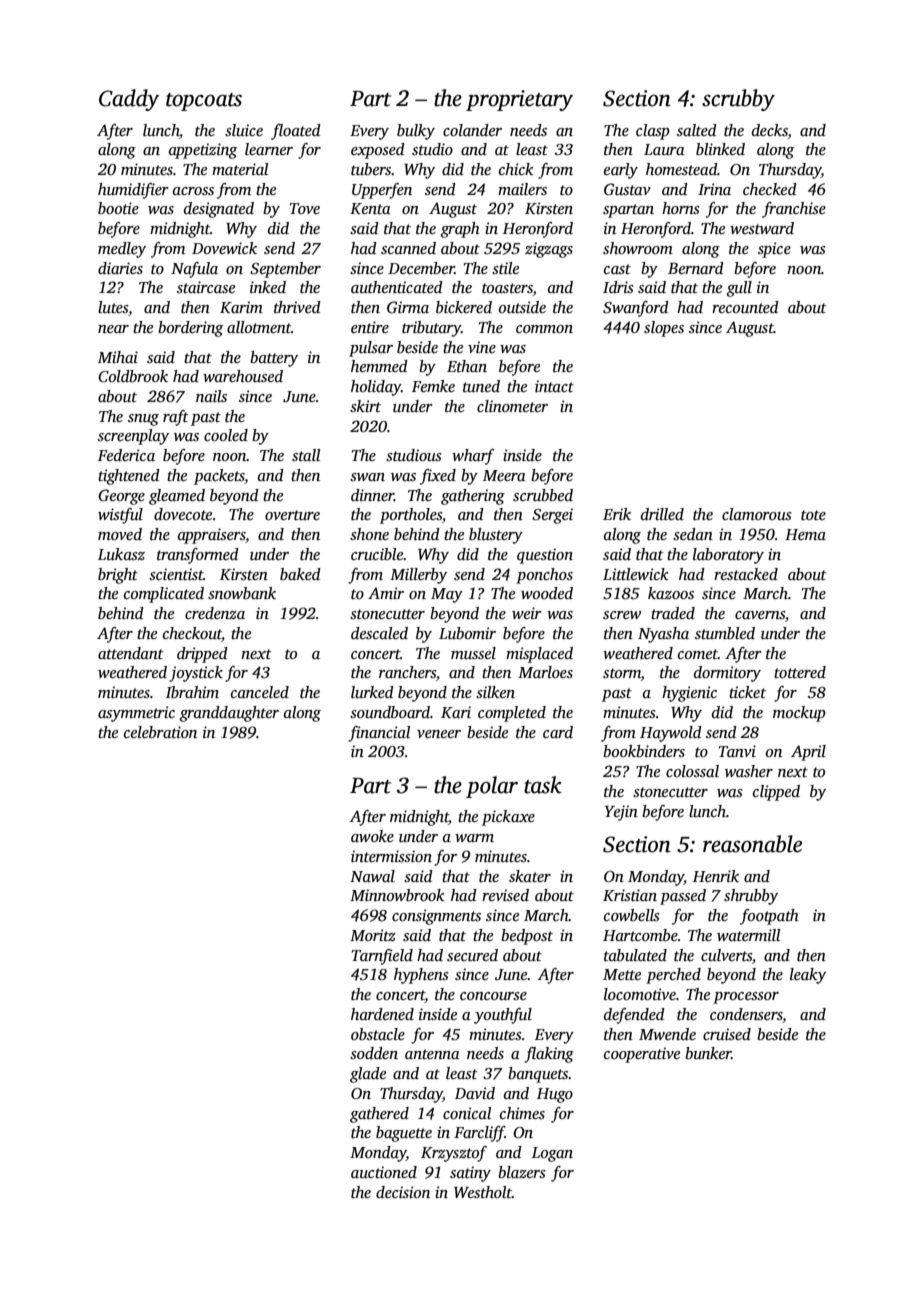 This screenshot has height=1308, width=924. Describe the element at coordinates (118, 576) in the screenshot. I see `bright` at that location.
